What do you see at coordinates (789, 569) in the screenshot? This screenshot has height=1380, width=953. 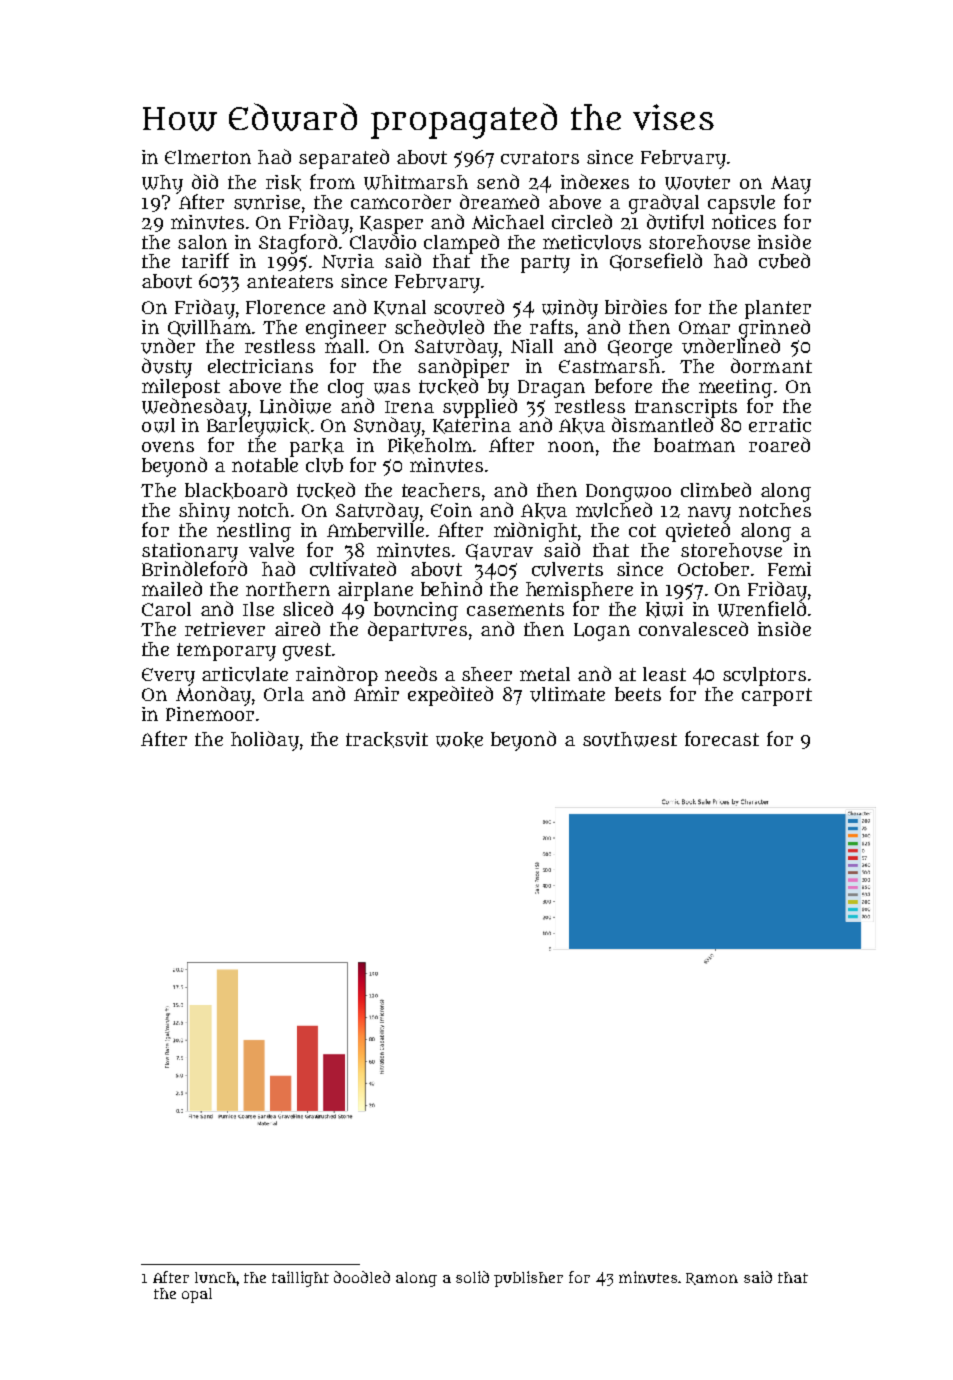 I see `Femi` at bounding box center [789, 569].
